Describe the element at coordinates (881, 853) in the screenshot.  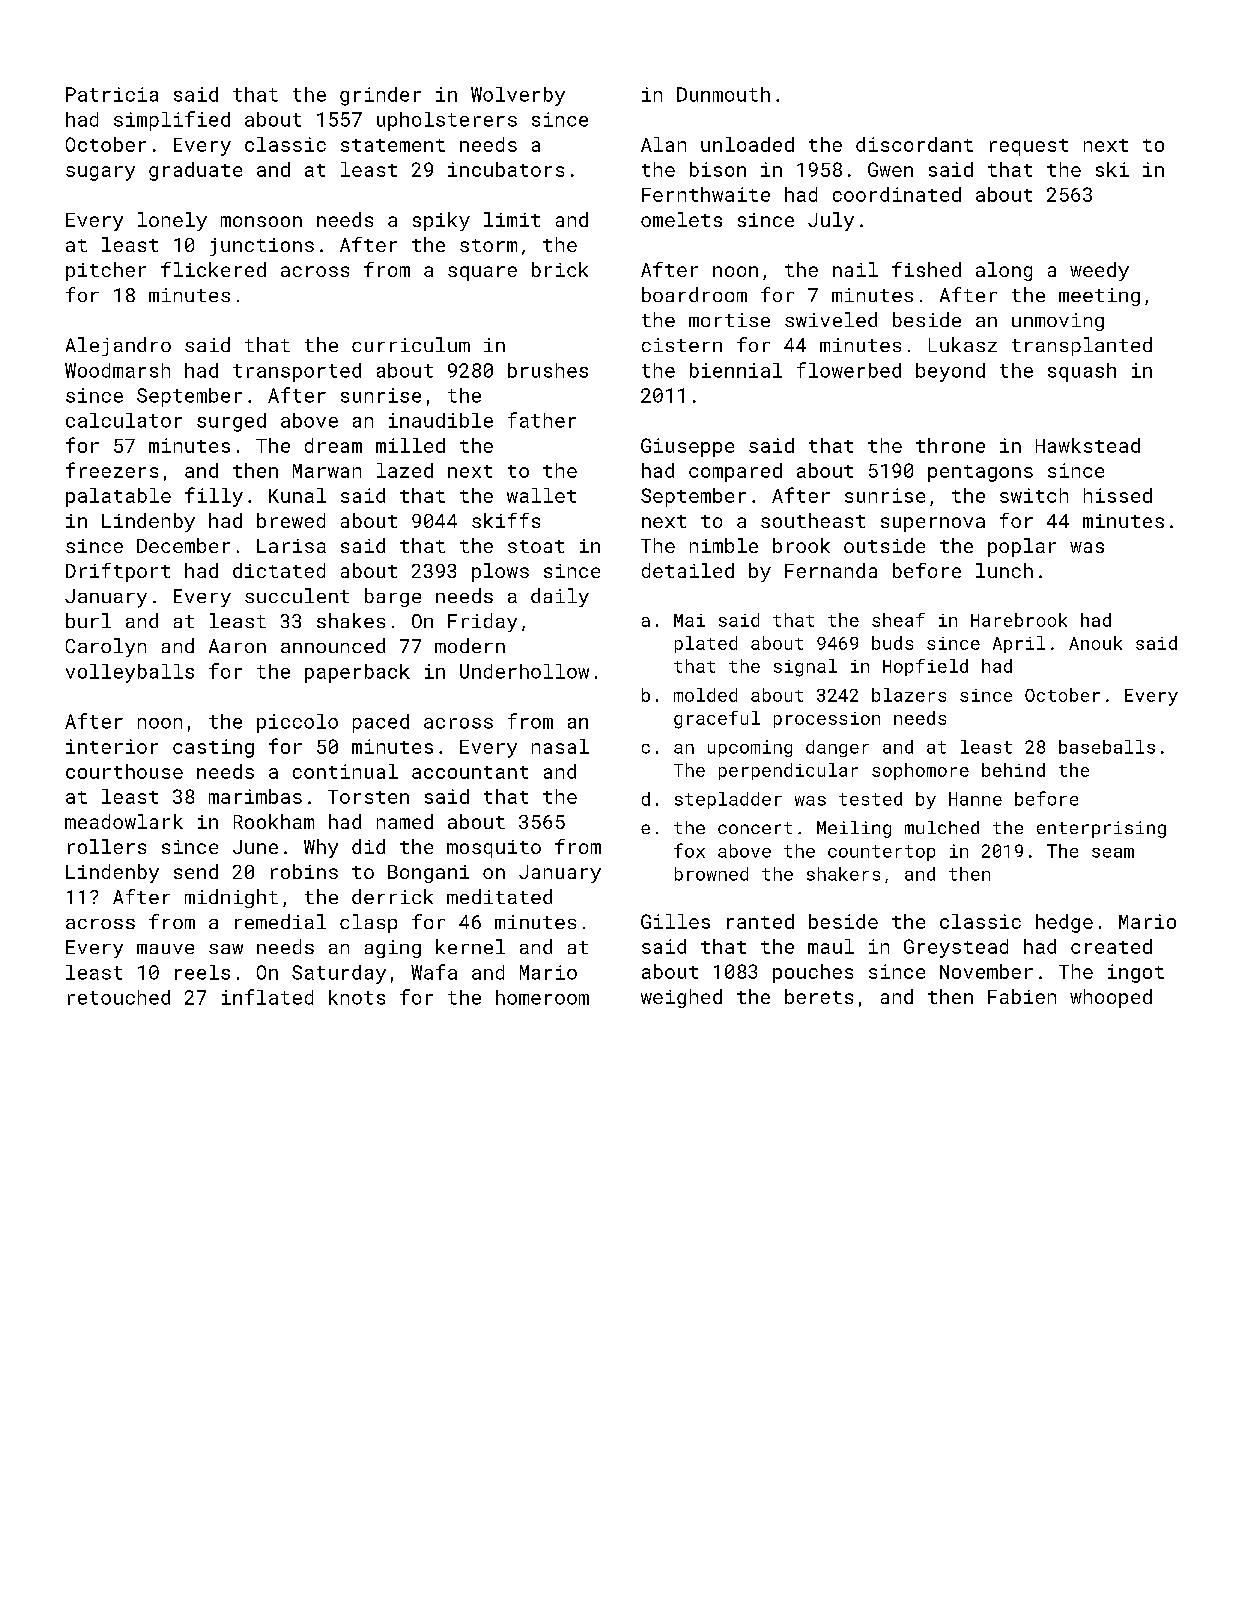
I see `countertop` at that location.
